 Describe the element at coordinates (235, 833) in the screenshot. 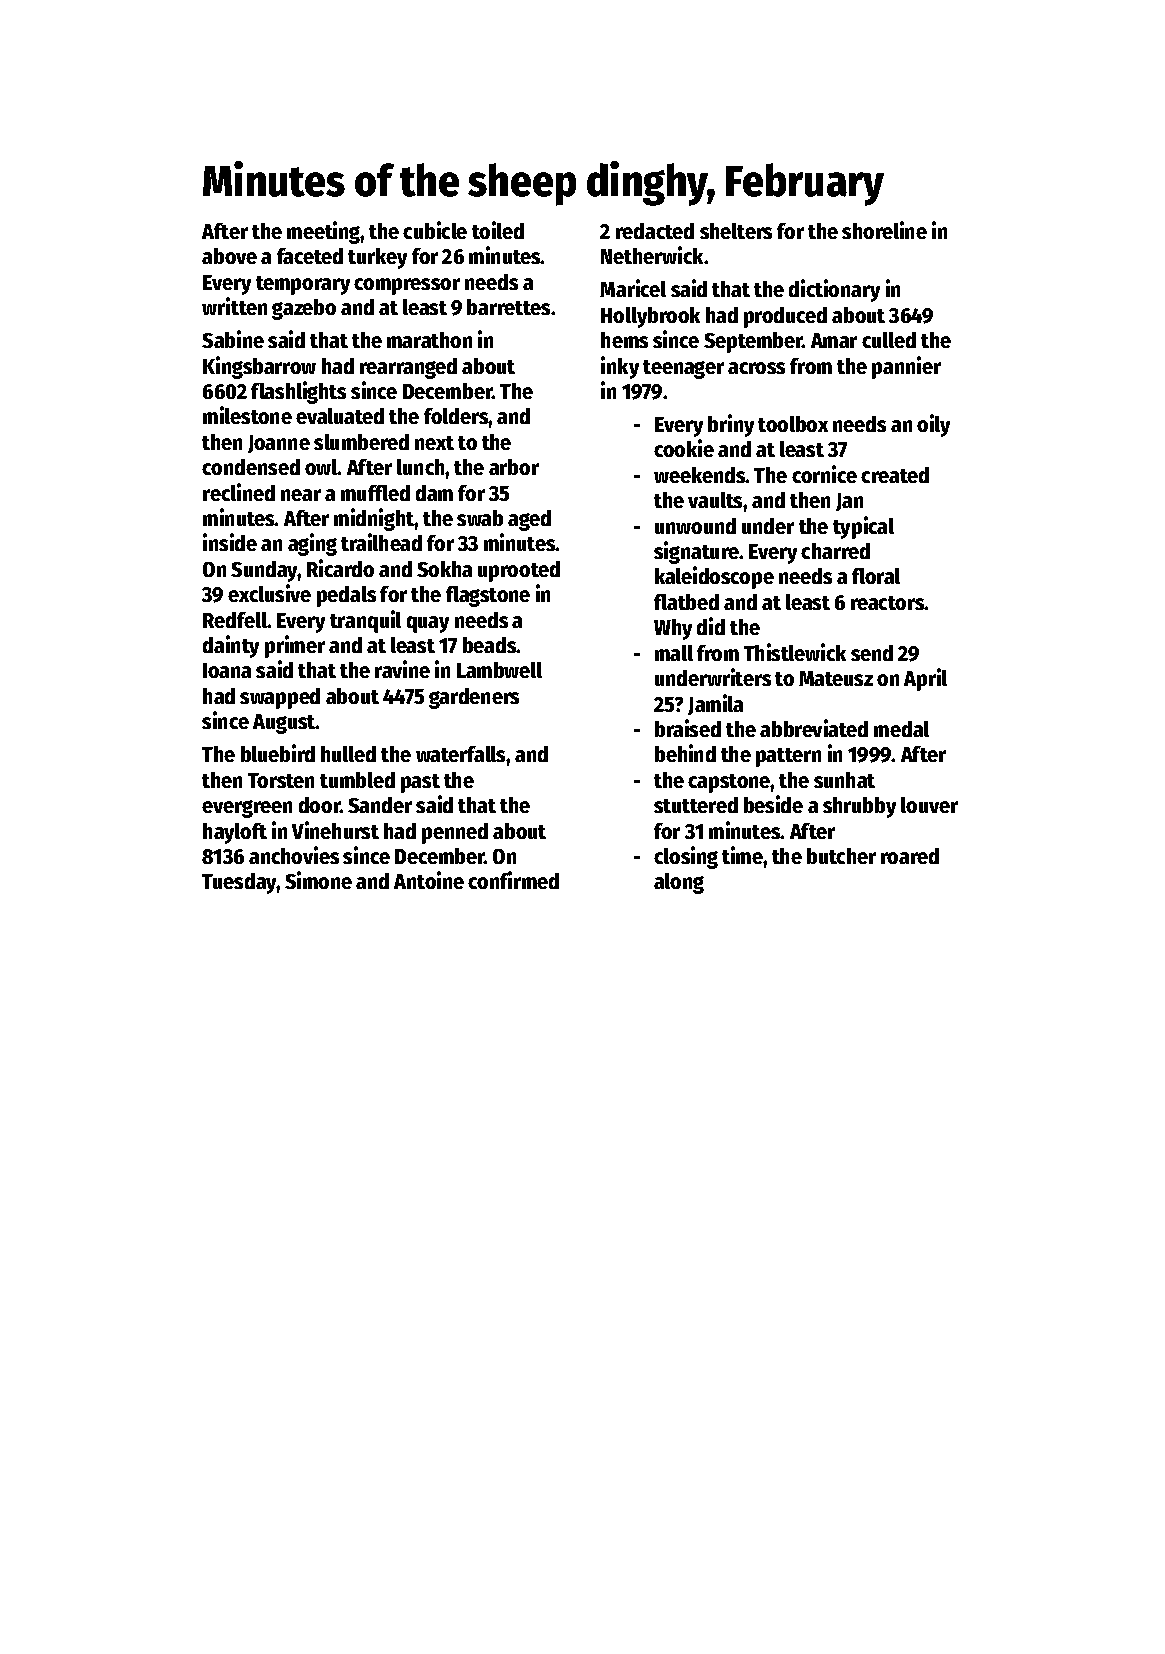

I see `hayloft` at that location.
